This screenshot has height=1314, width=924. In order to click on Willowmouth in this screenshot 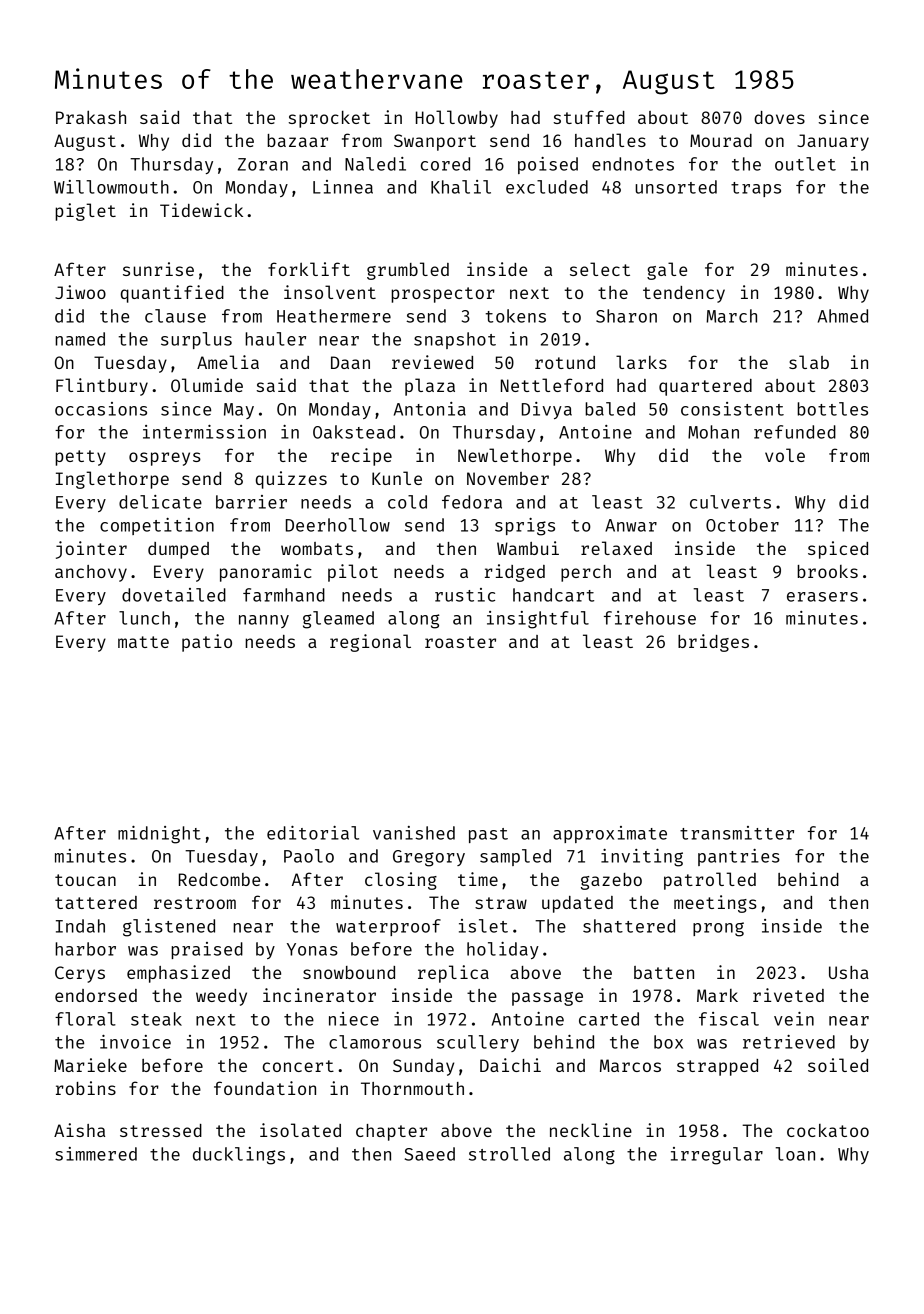, I will do `click(111, 187)`.
